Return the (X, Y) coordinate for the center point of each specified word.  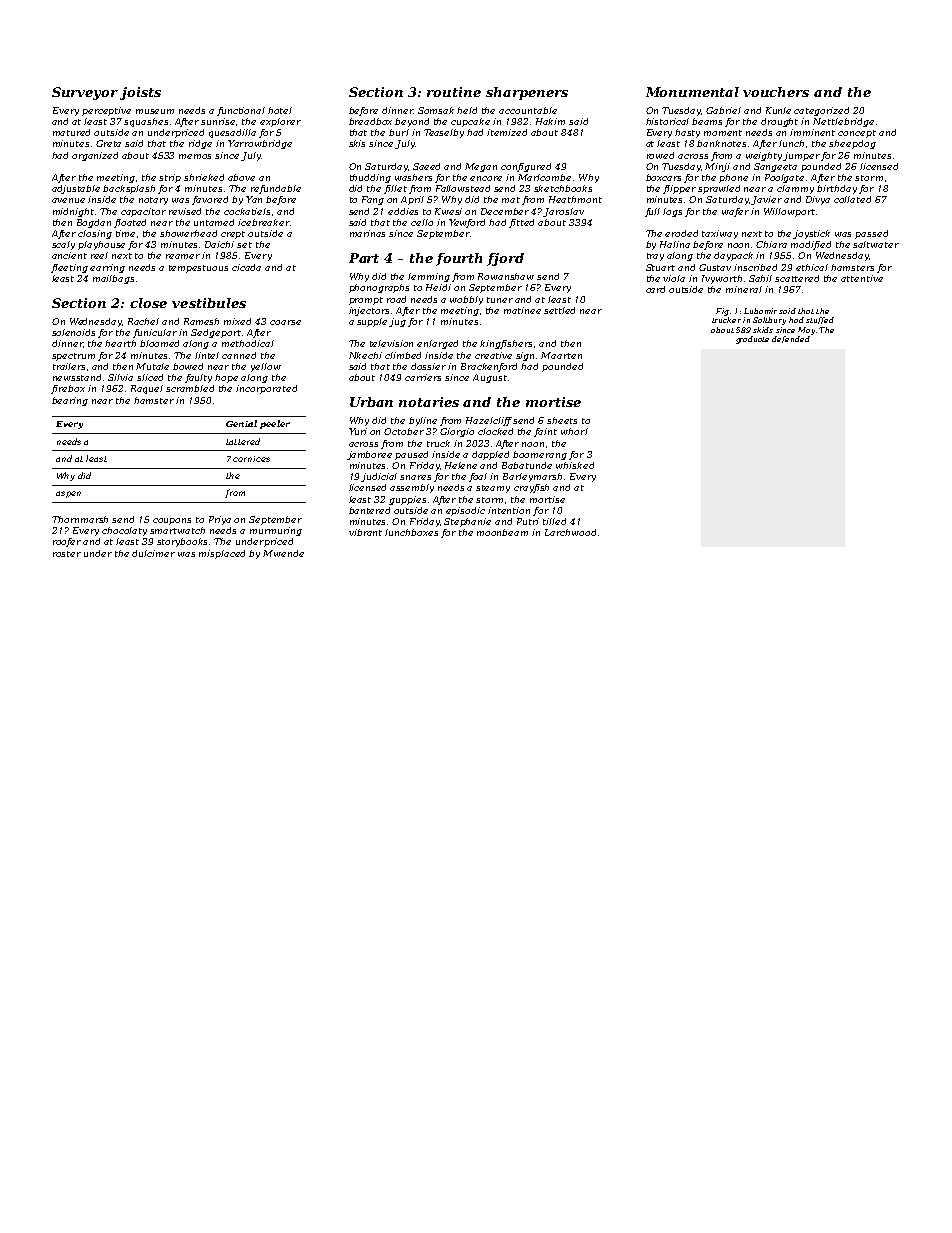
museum (155, 111)
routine (454, 92)
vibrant (365, 532)
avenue (68, 200)
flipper (679, 189)
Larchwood (570, 532)
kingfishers (506, 344)
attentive (862, 278)
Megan (481, 167)
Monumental (692, 92)
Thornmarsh (80, 519)
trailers (69, 366)
